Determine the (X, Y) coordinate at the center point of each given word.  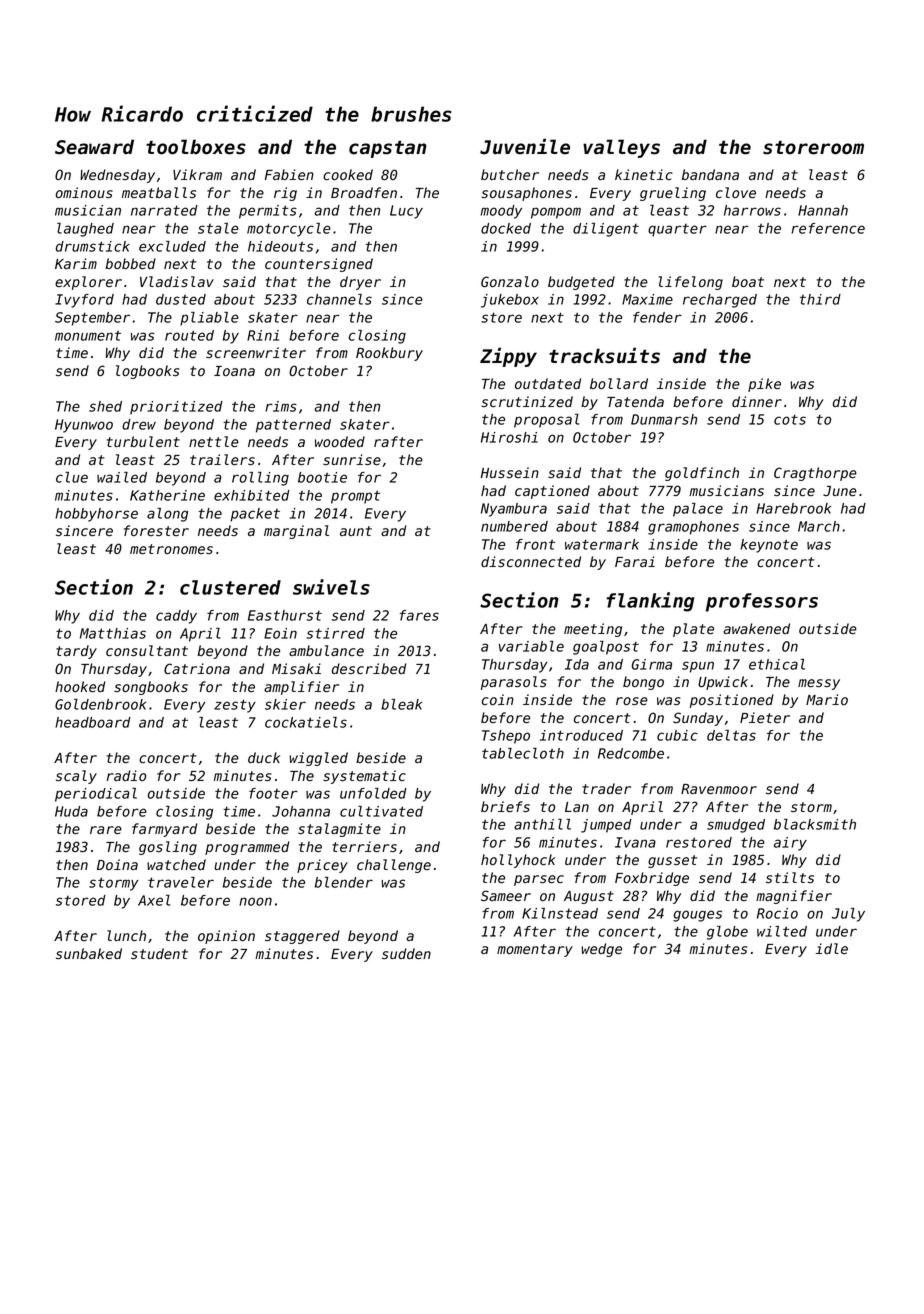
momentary (535, 950)
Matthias (113, 633)
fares (419, 615)
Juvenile (525, 146)
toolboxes (196, 147)
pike (764, 385)
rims (281, 406)
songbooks (151, 688)
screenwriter (256, 353)
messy (819, 684)
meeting (593, 630)
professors (762, 602)
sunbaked (89, 953)
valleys (621, 148)
